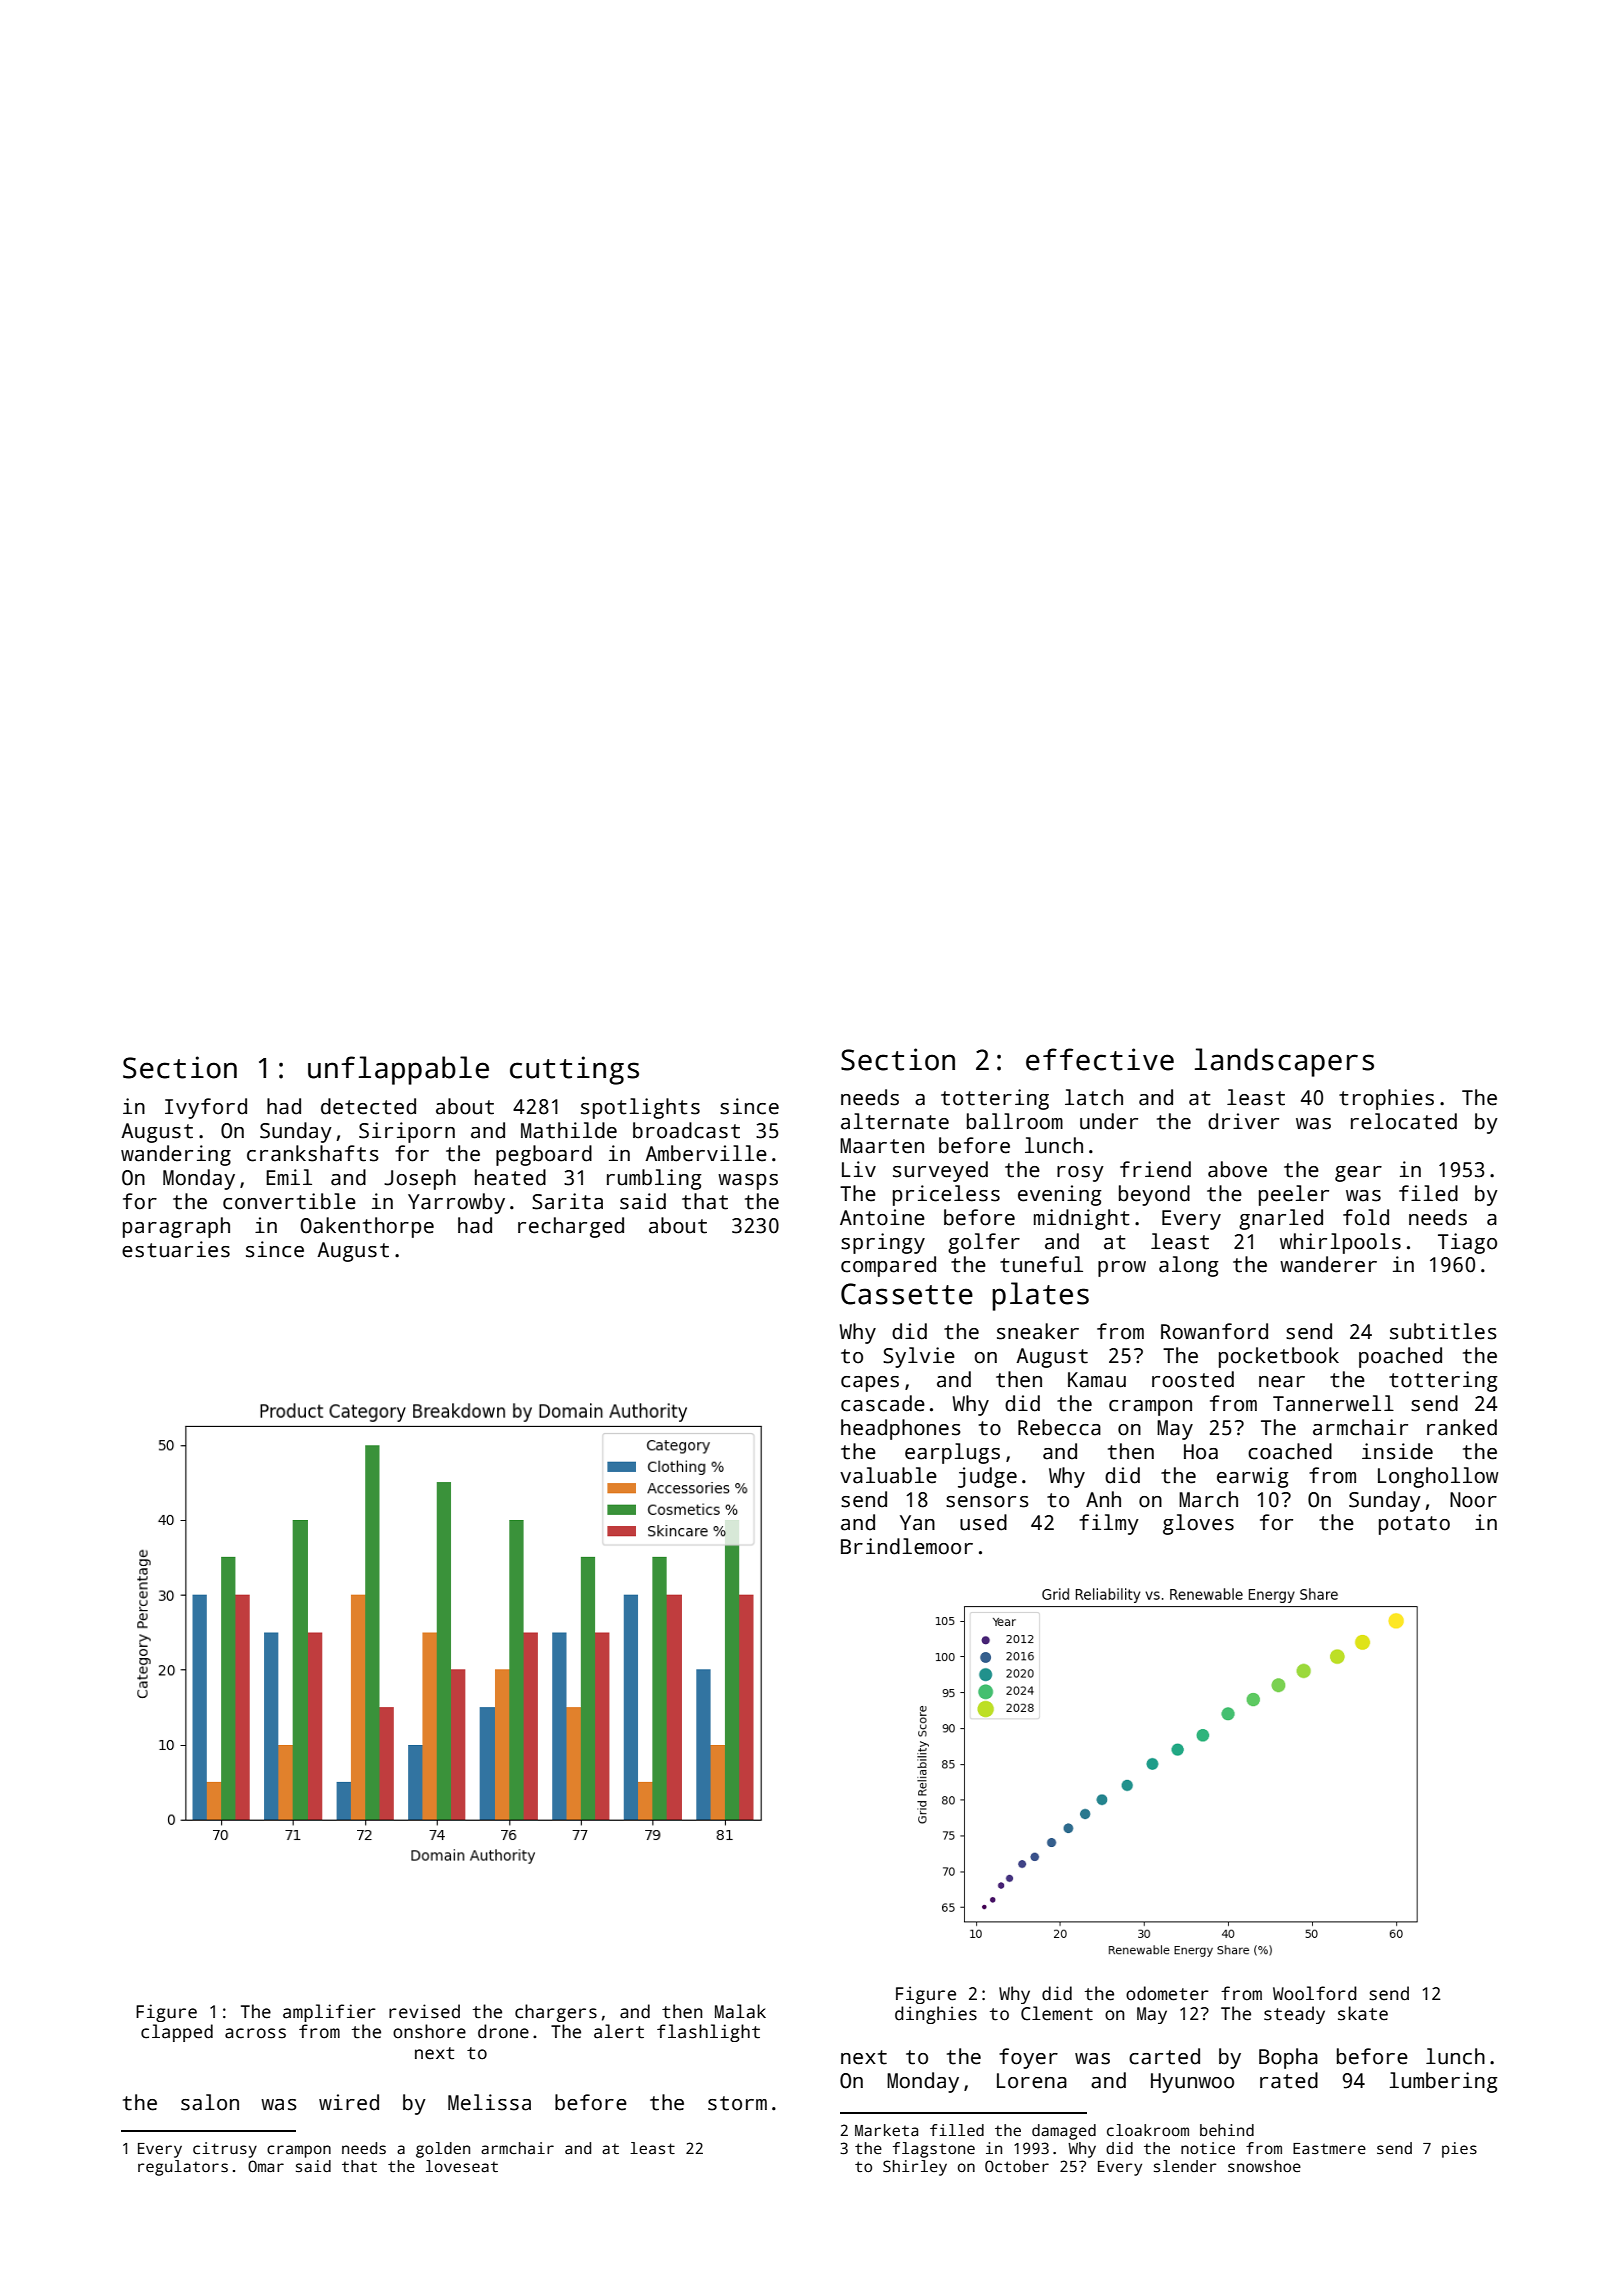 This screenshot has width=1620, height=2292. I want to click on unflappable, so click(398, 1070).
